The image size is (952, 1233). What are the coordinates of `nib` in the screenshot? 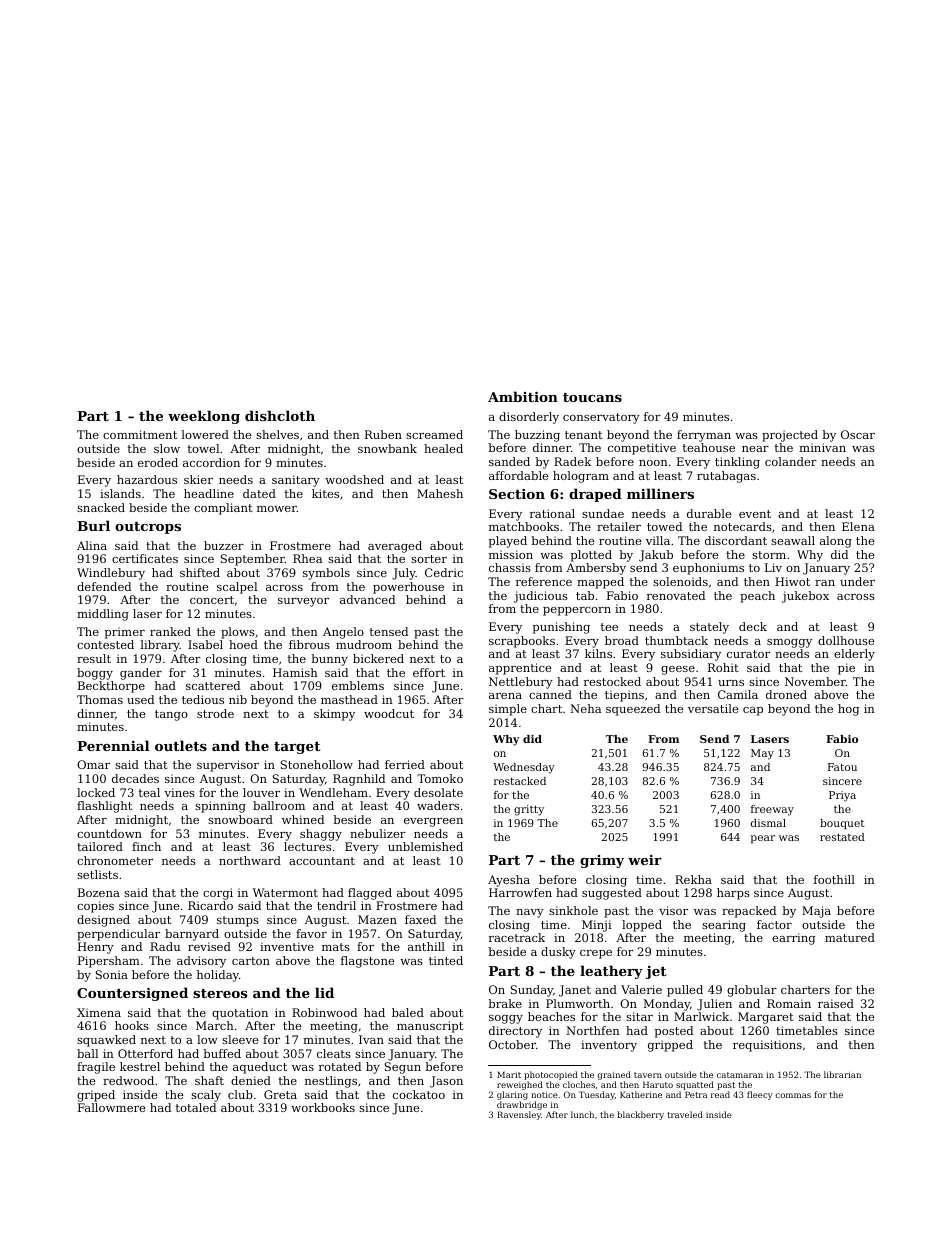 It's located at (238, 699).
